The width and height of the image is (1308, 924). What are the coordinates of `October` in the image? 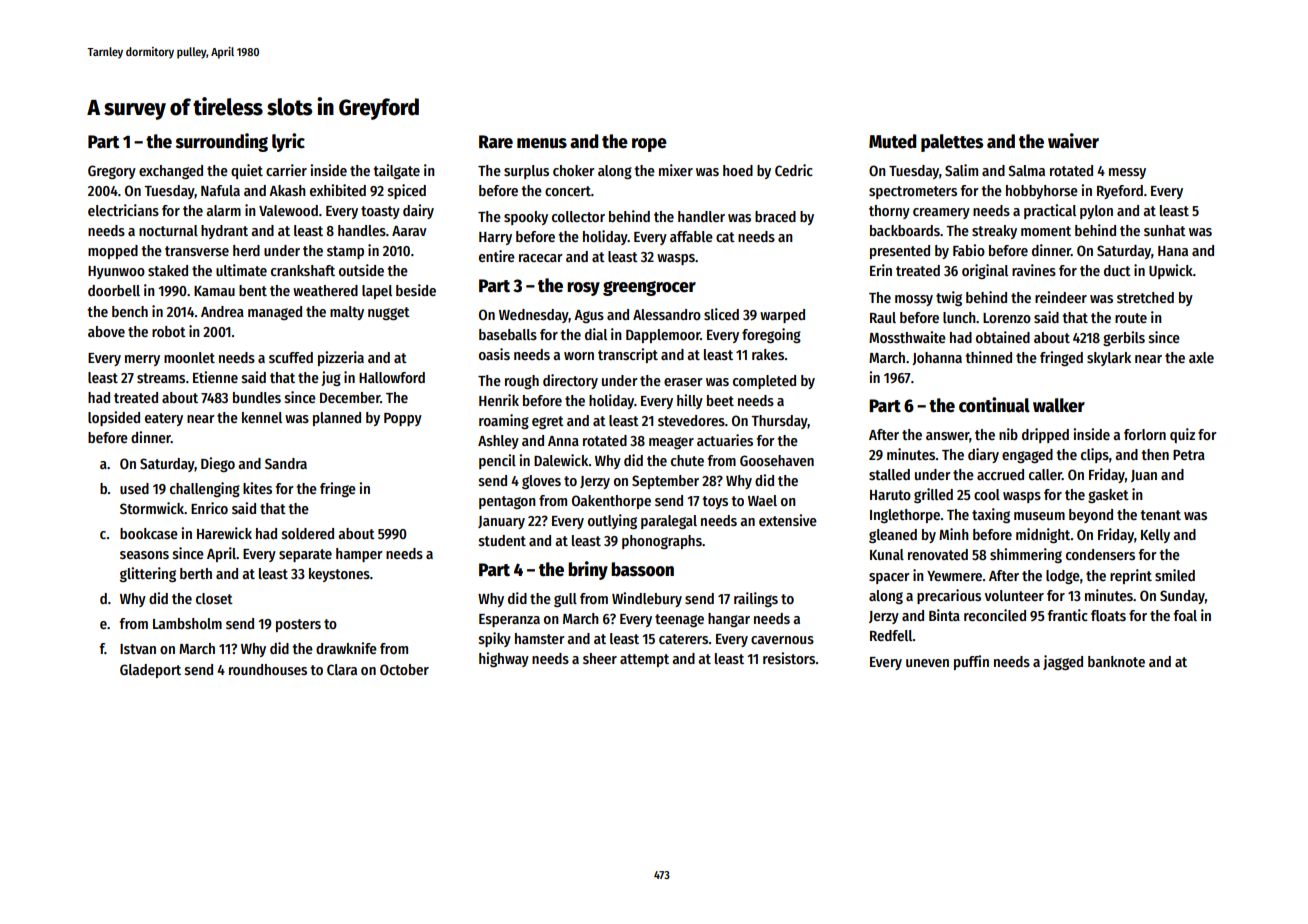 It's located at (404, 669).
